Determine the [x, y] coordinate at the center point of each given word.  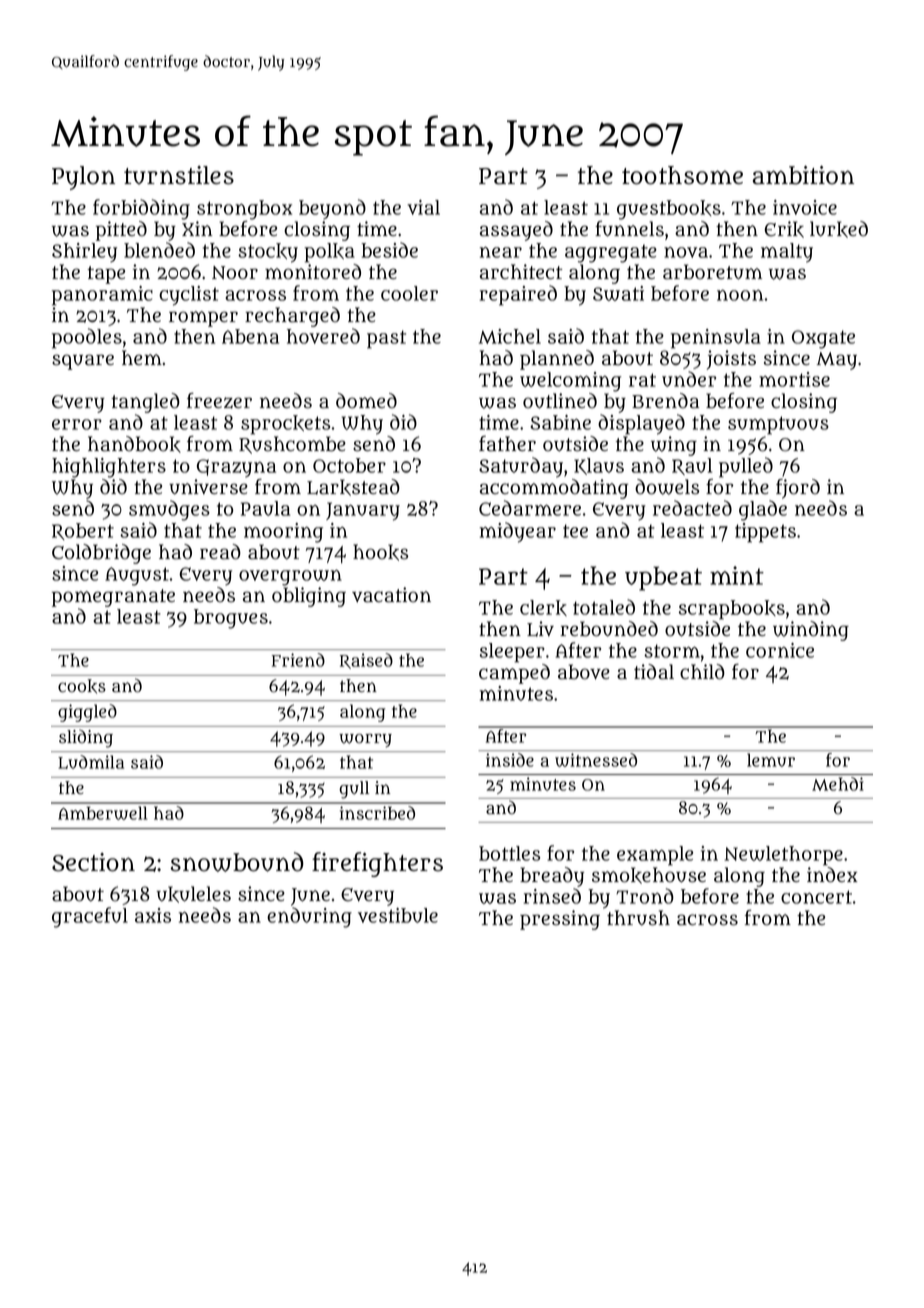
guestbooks [669, 210]
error [77, 424]
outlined [560, 401]
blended [159, 250]
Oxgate [823, 339]
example [655, 856]
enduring [309, 917]
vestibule [398, 915]
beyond [332, 209]
